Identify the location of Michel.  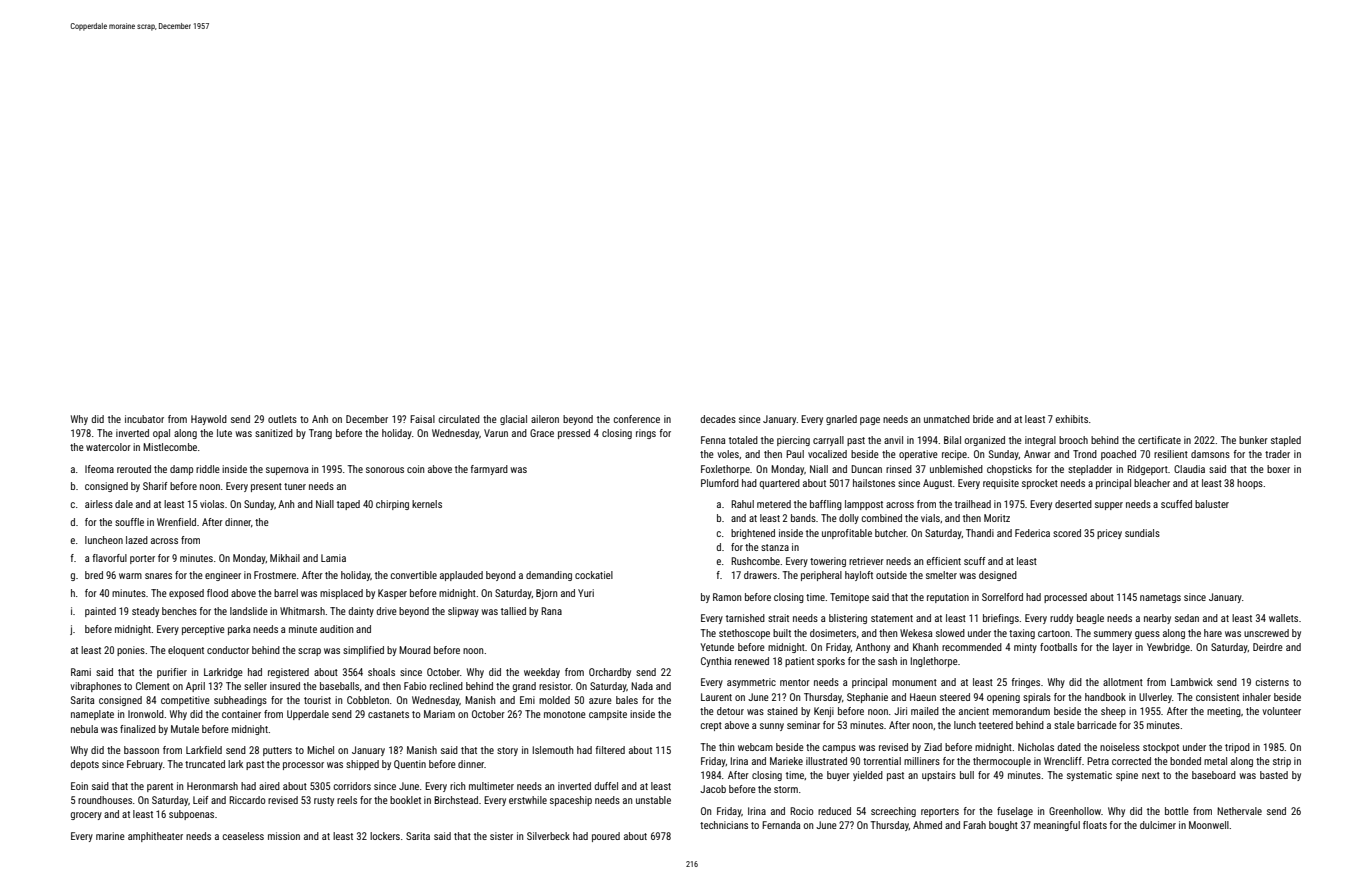
(320, 750).
